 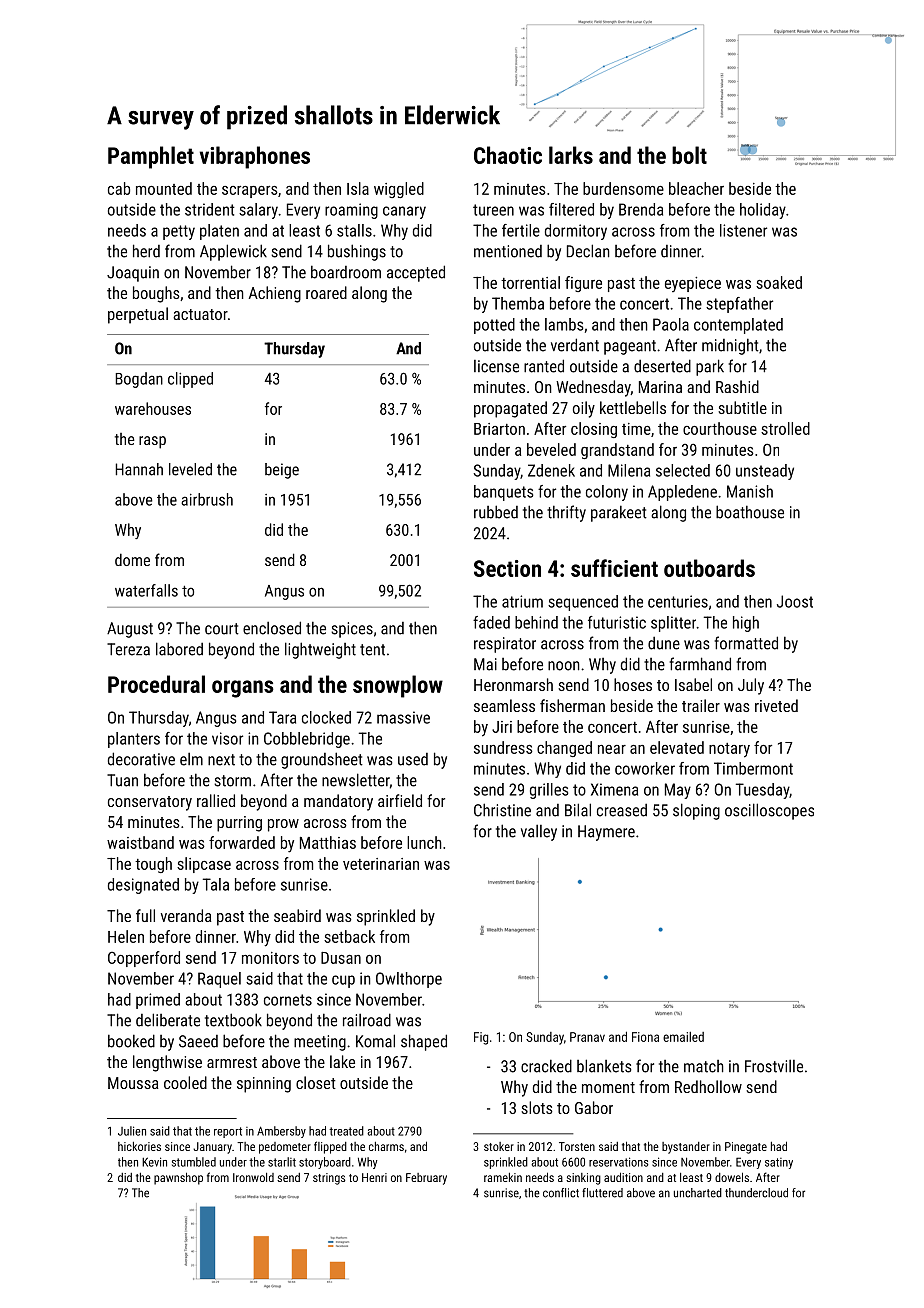 I want to click on tureen, so click(x=493, y=210).
